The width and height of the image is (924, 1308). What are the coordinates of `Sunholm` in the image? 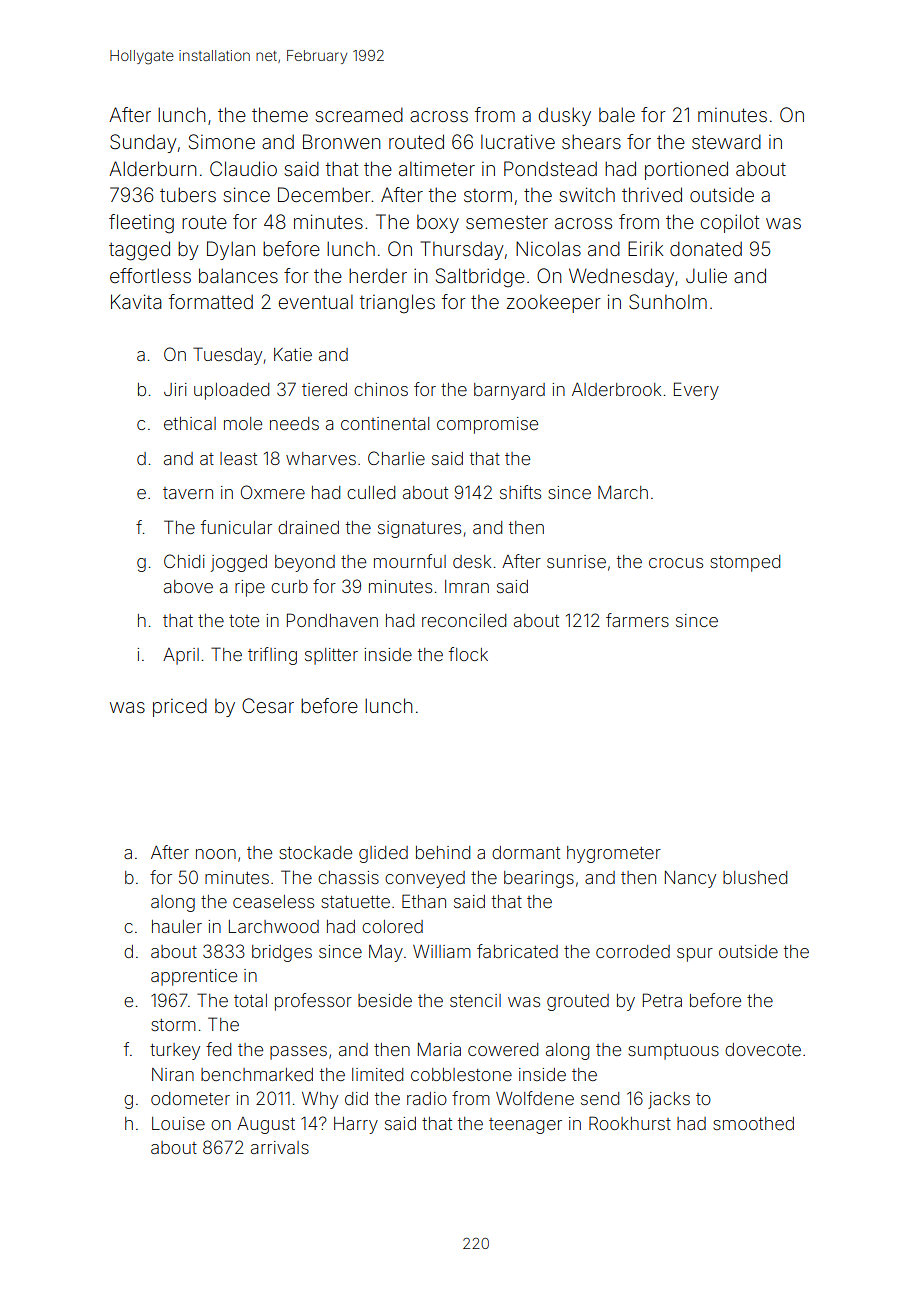 It's located at (668, 301).
